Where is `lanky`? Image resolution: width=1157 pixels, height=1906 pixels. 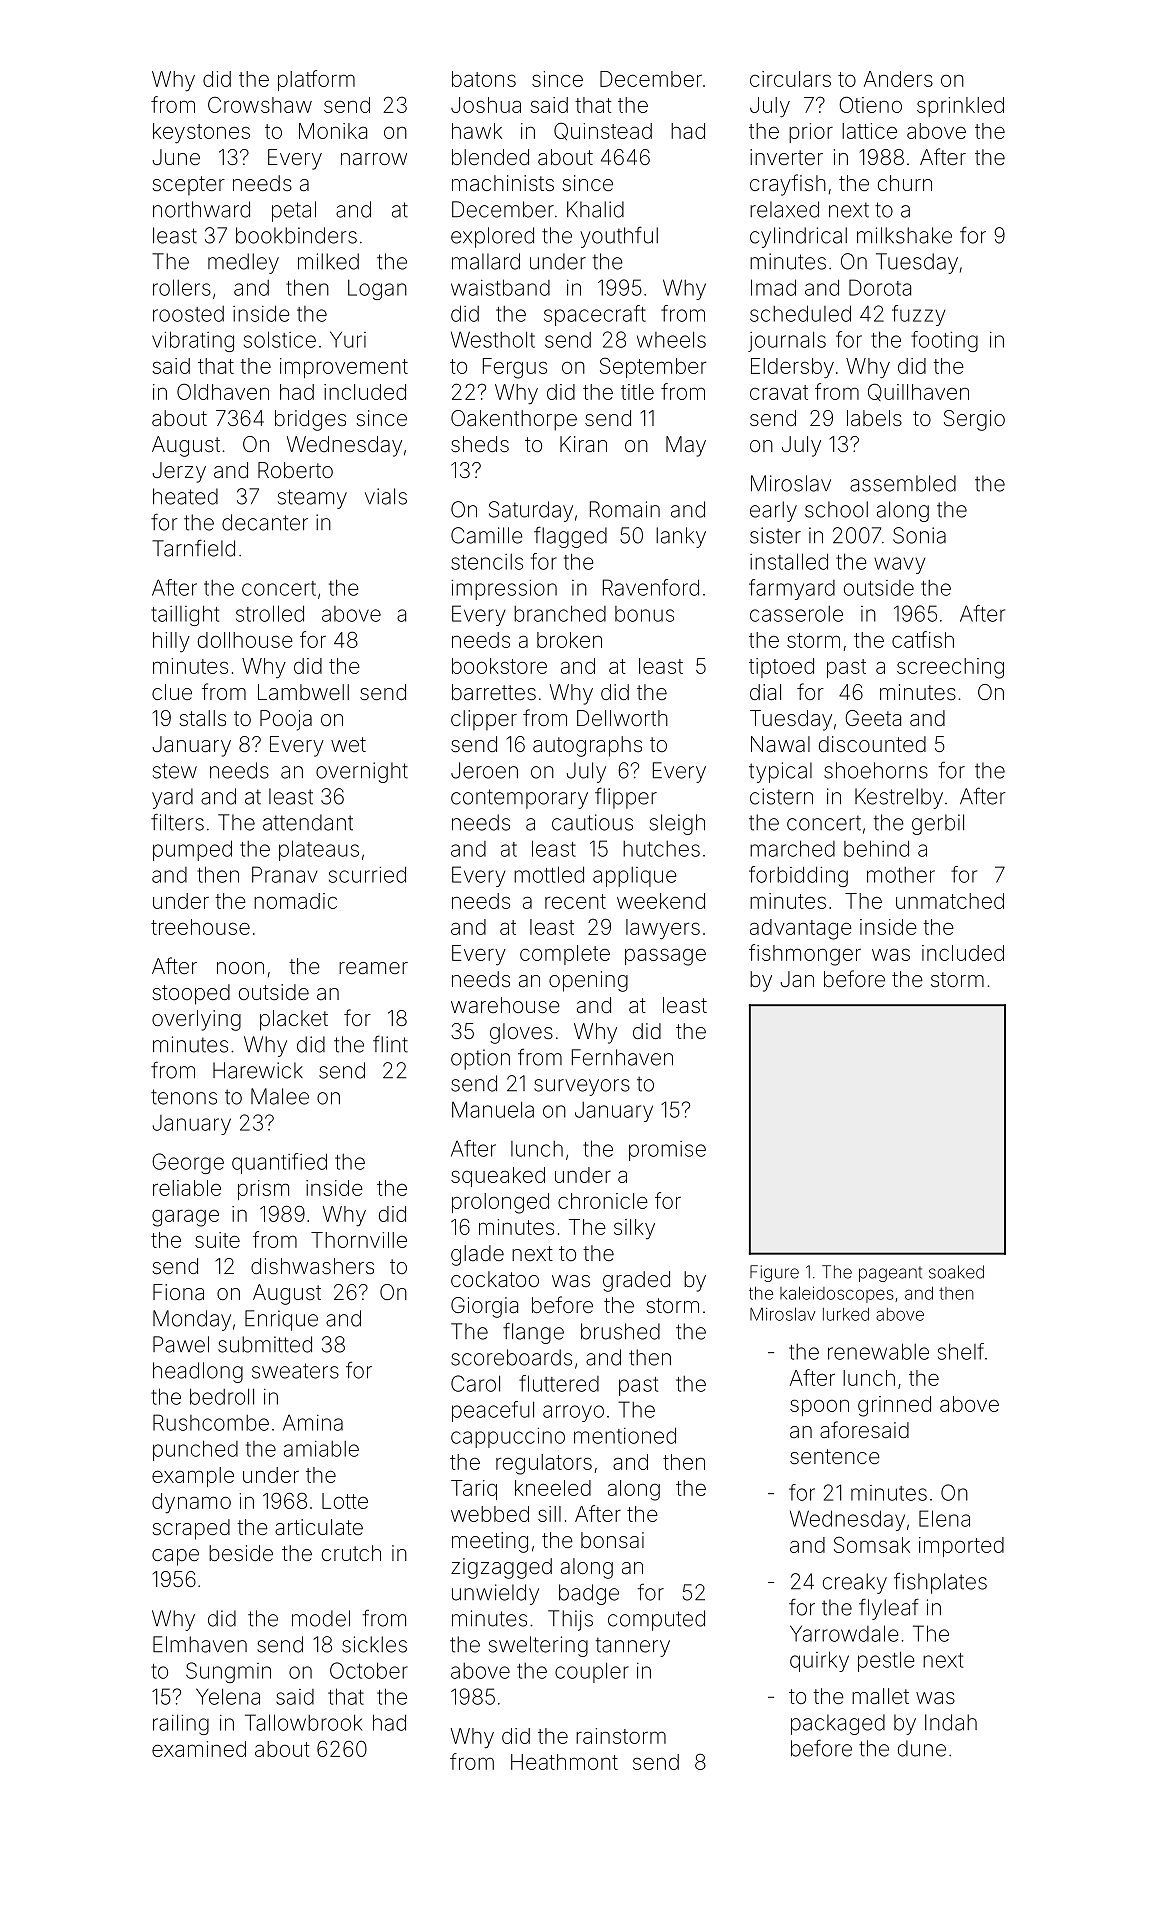
lanky is located at coordinates (681, 537).
